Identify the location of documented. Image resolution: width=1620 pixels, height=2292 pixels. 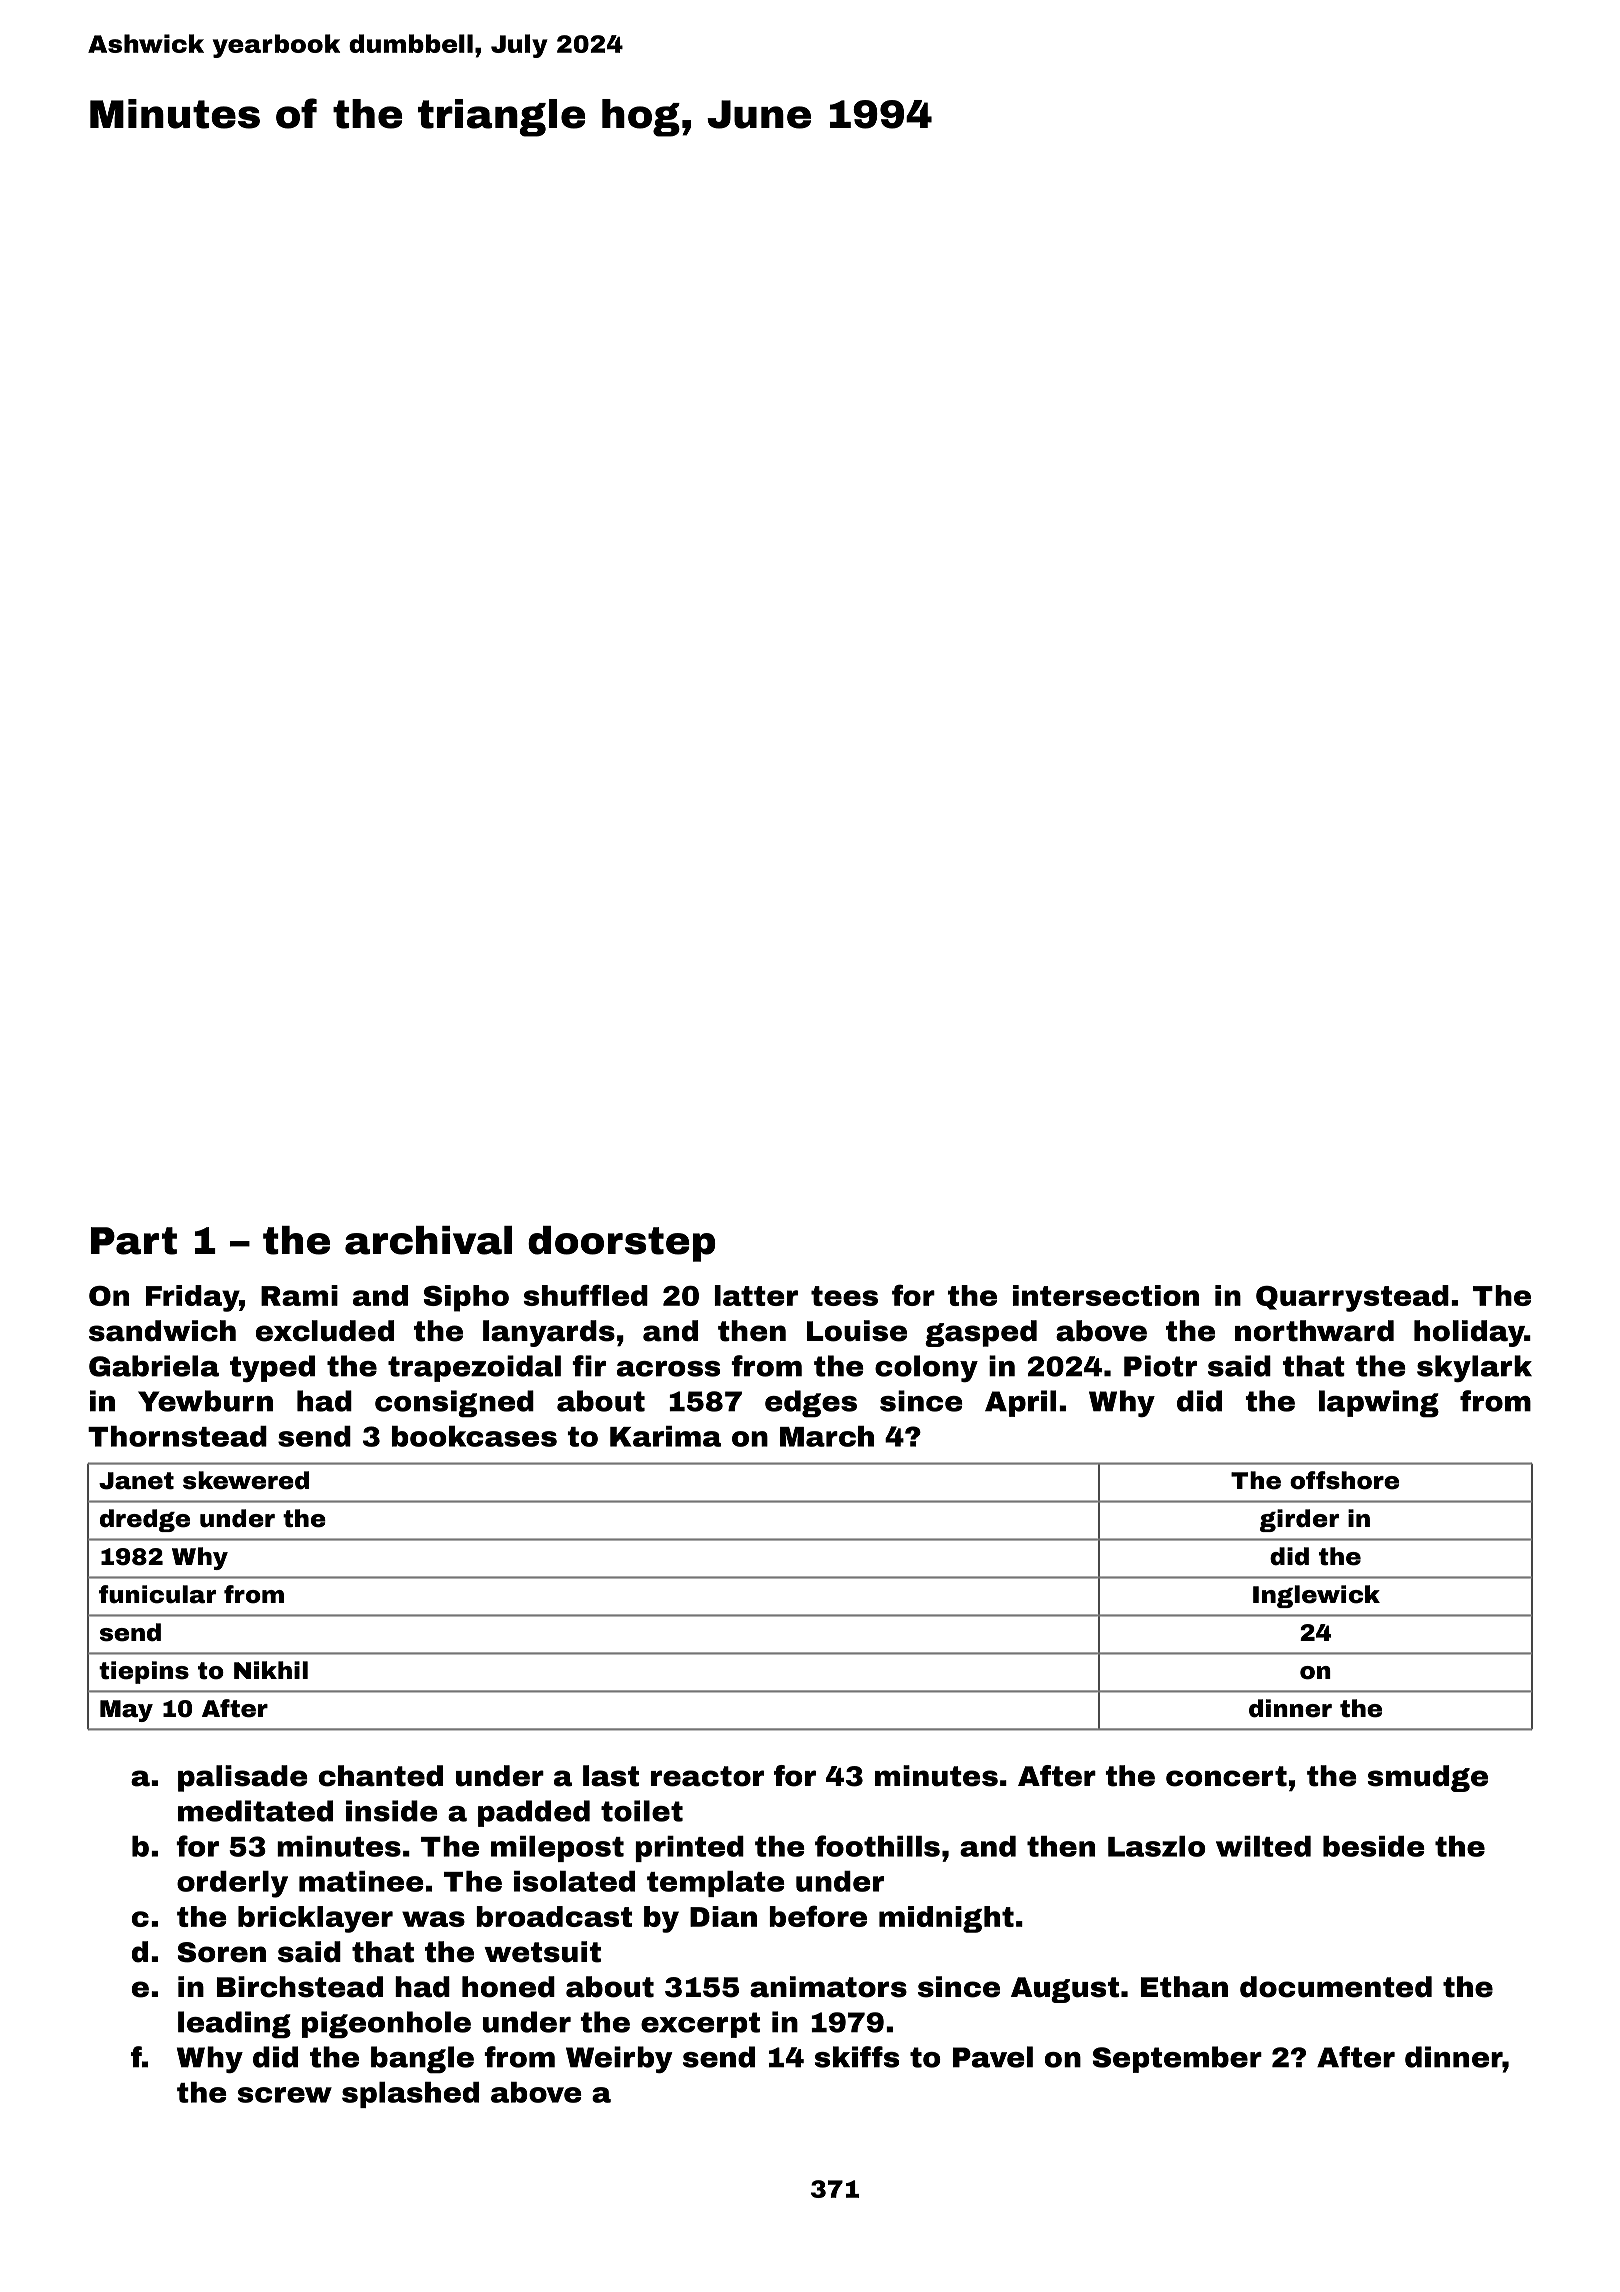
(1336, 1987).
